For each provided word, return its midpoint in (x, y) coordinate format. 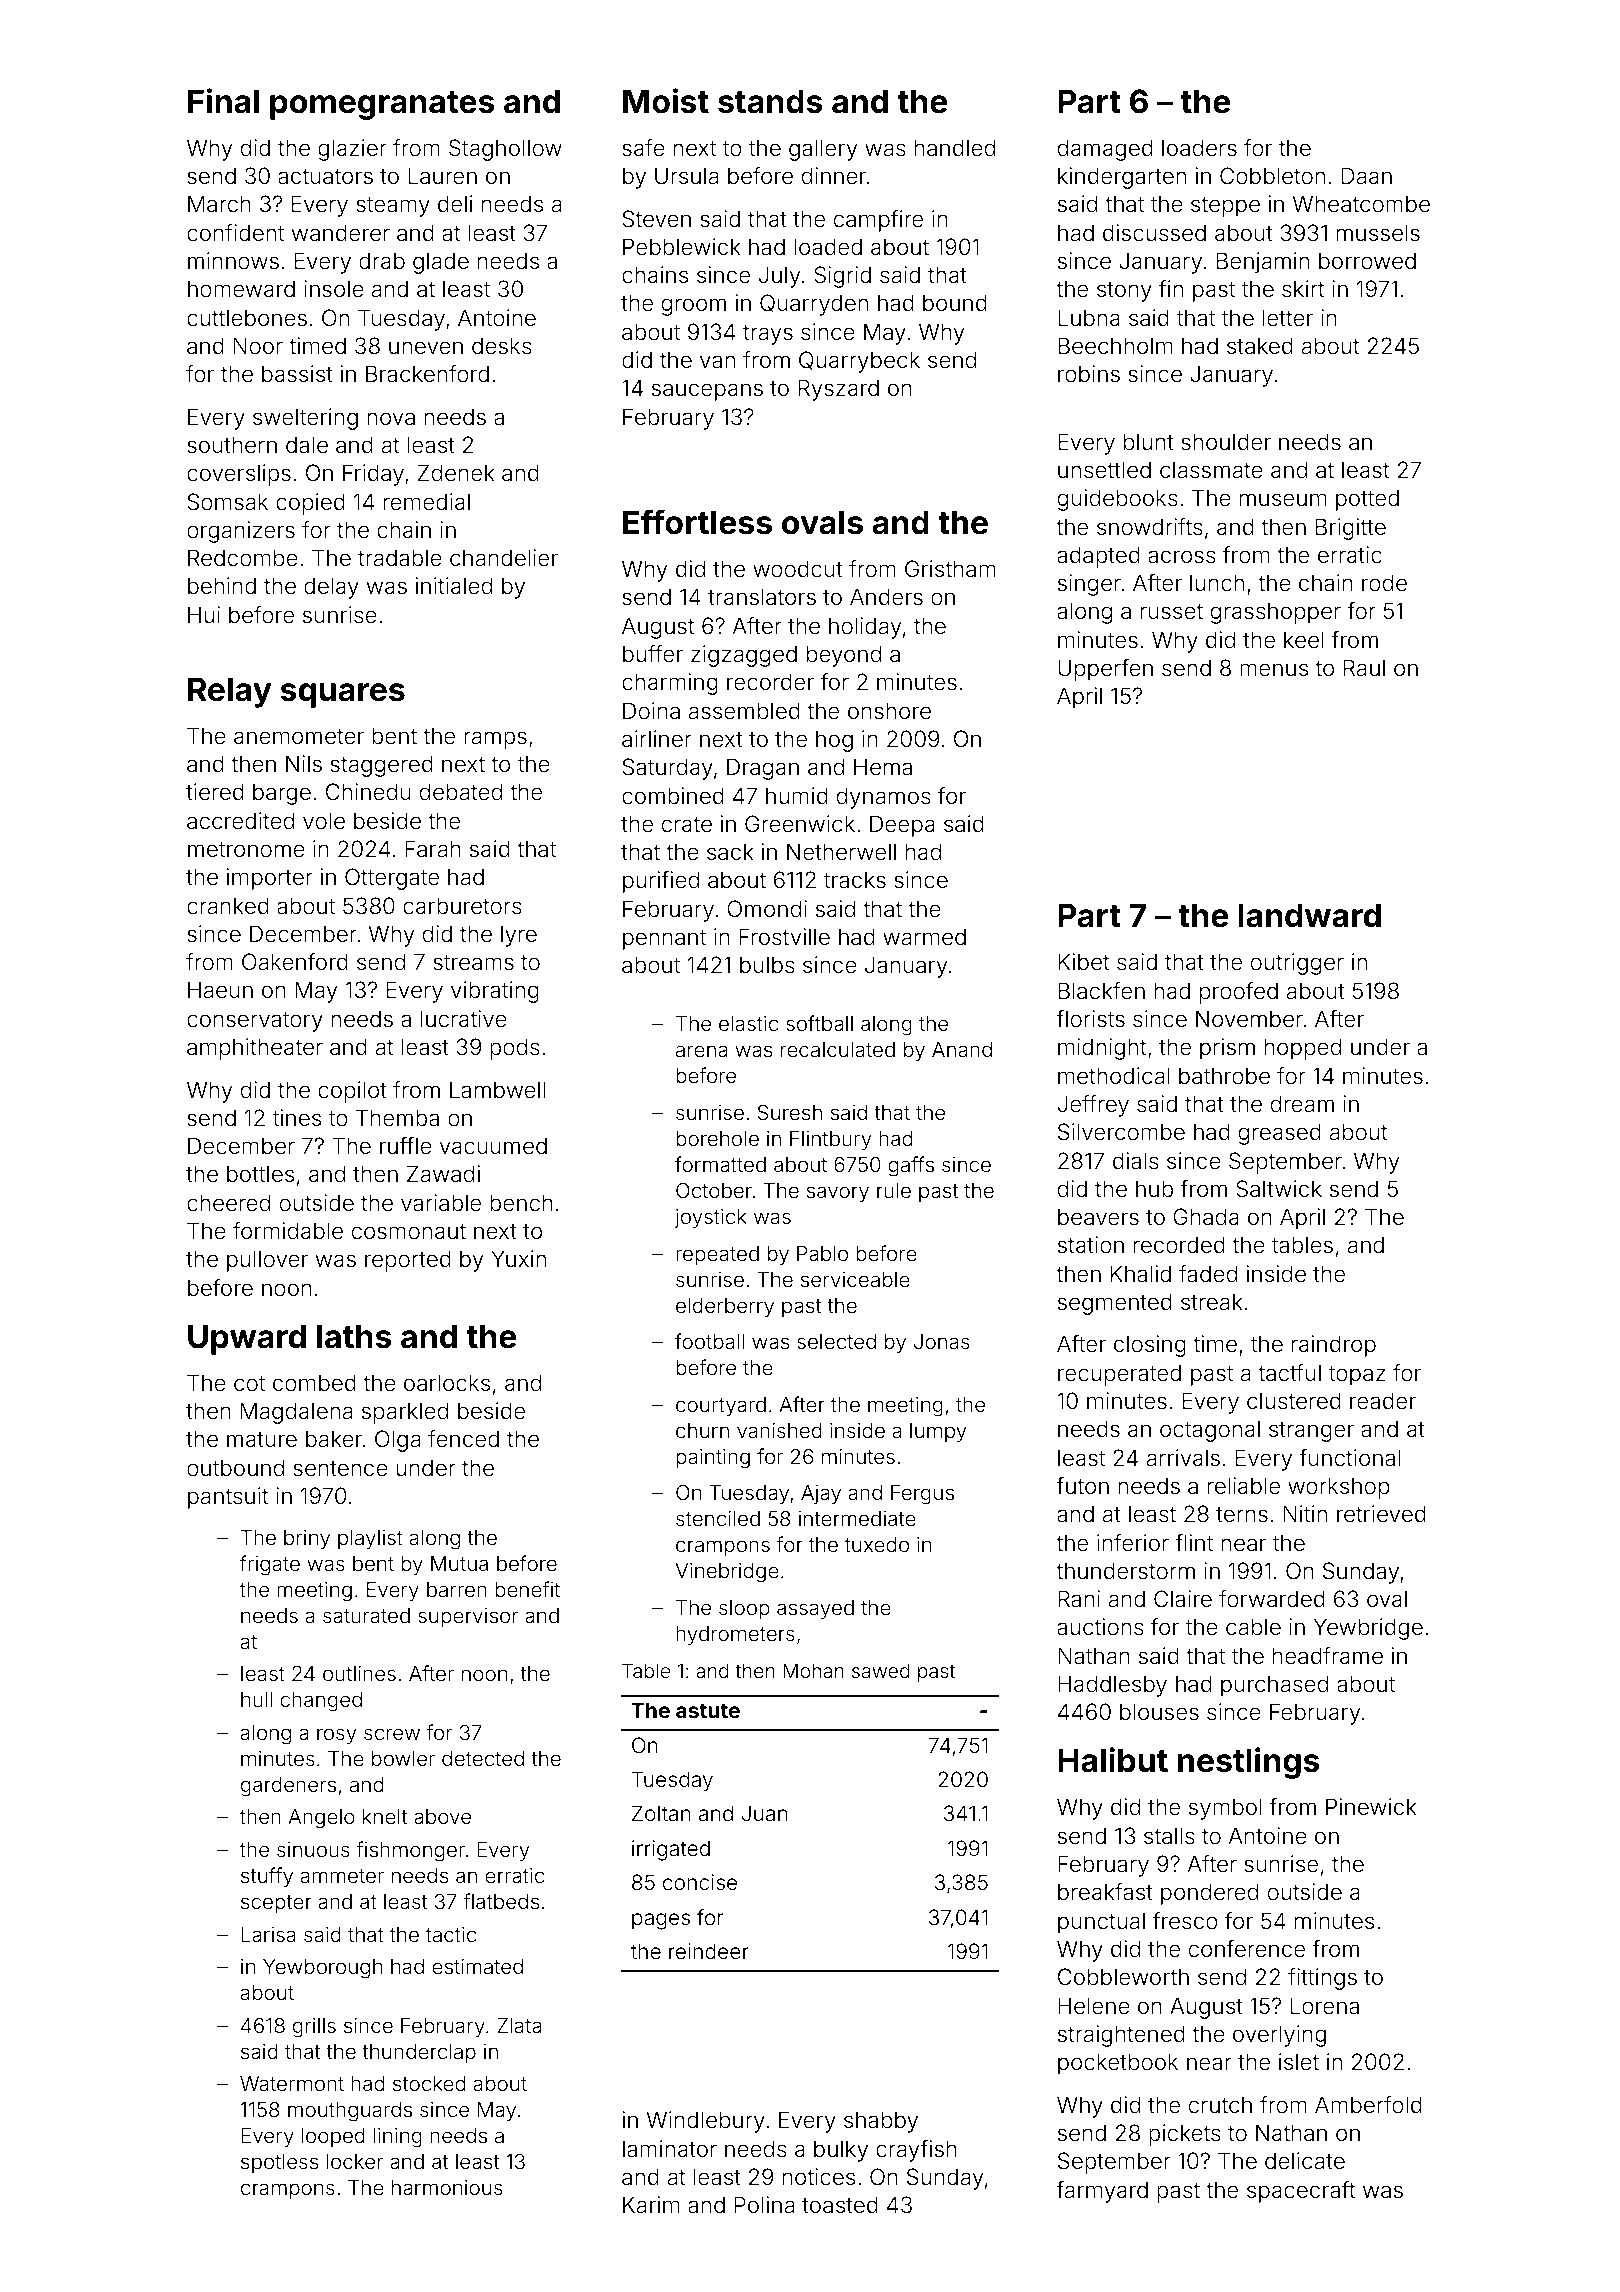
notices (819, 2177)
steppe (1225, 207)
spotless (279, 2163)
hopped (1303, 1049)
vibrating (495, 992)
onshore (889, 711)
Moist (666, 101)
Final (223, 101)
